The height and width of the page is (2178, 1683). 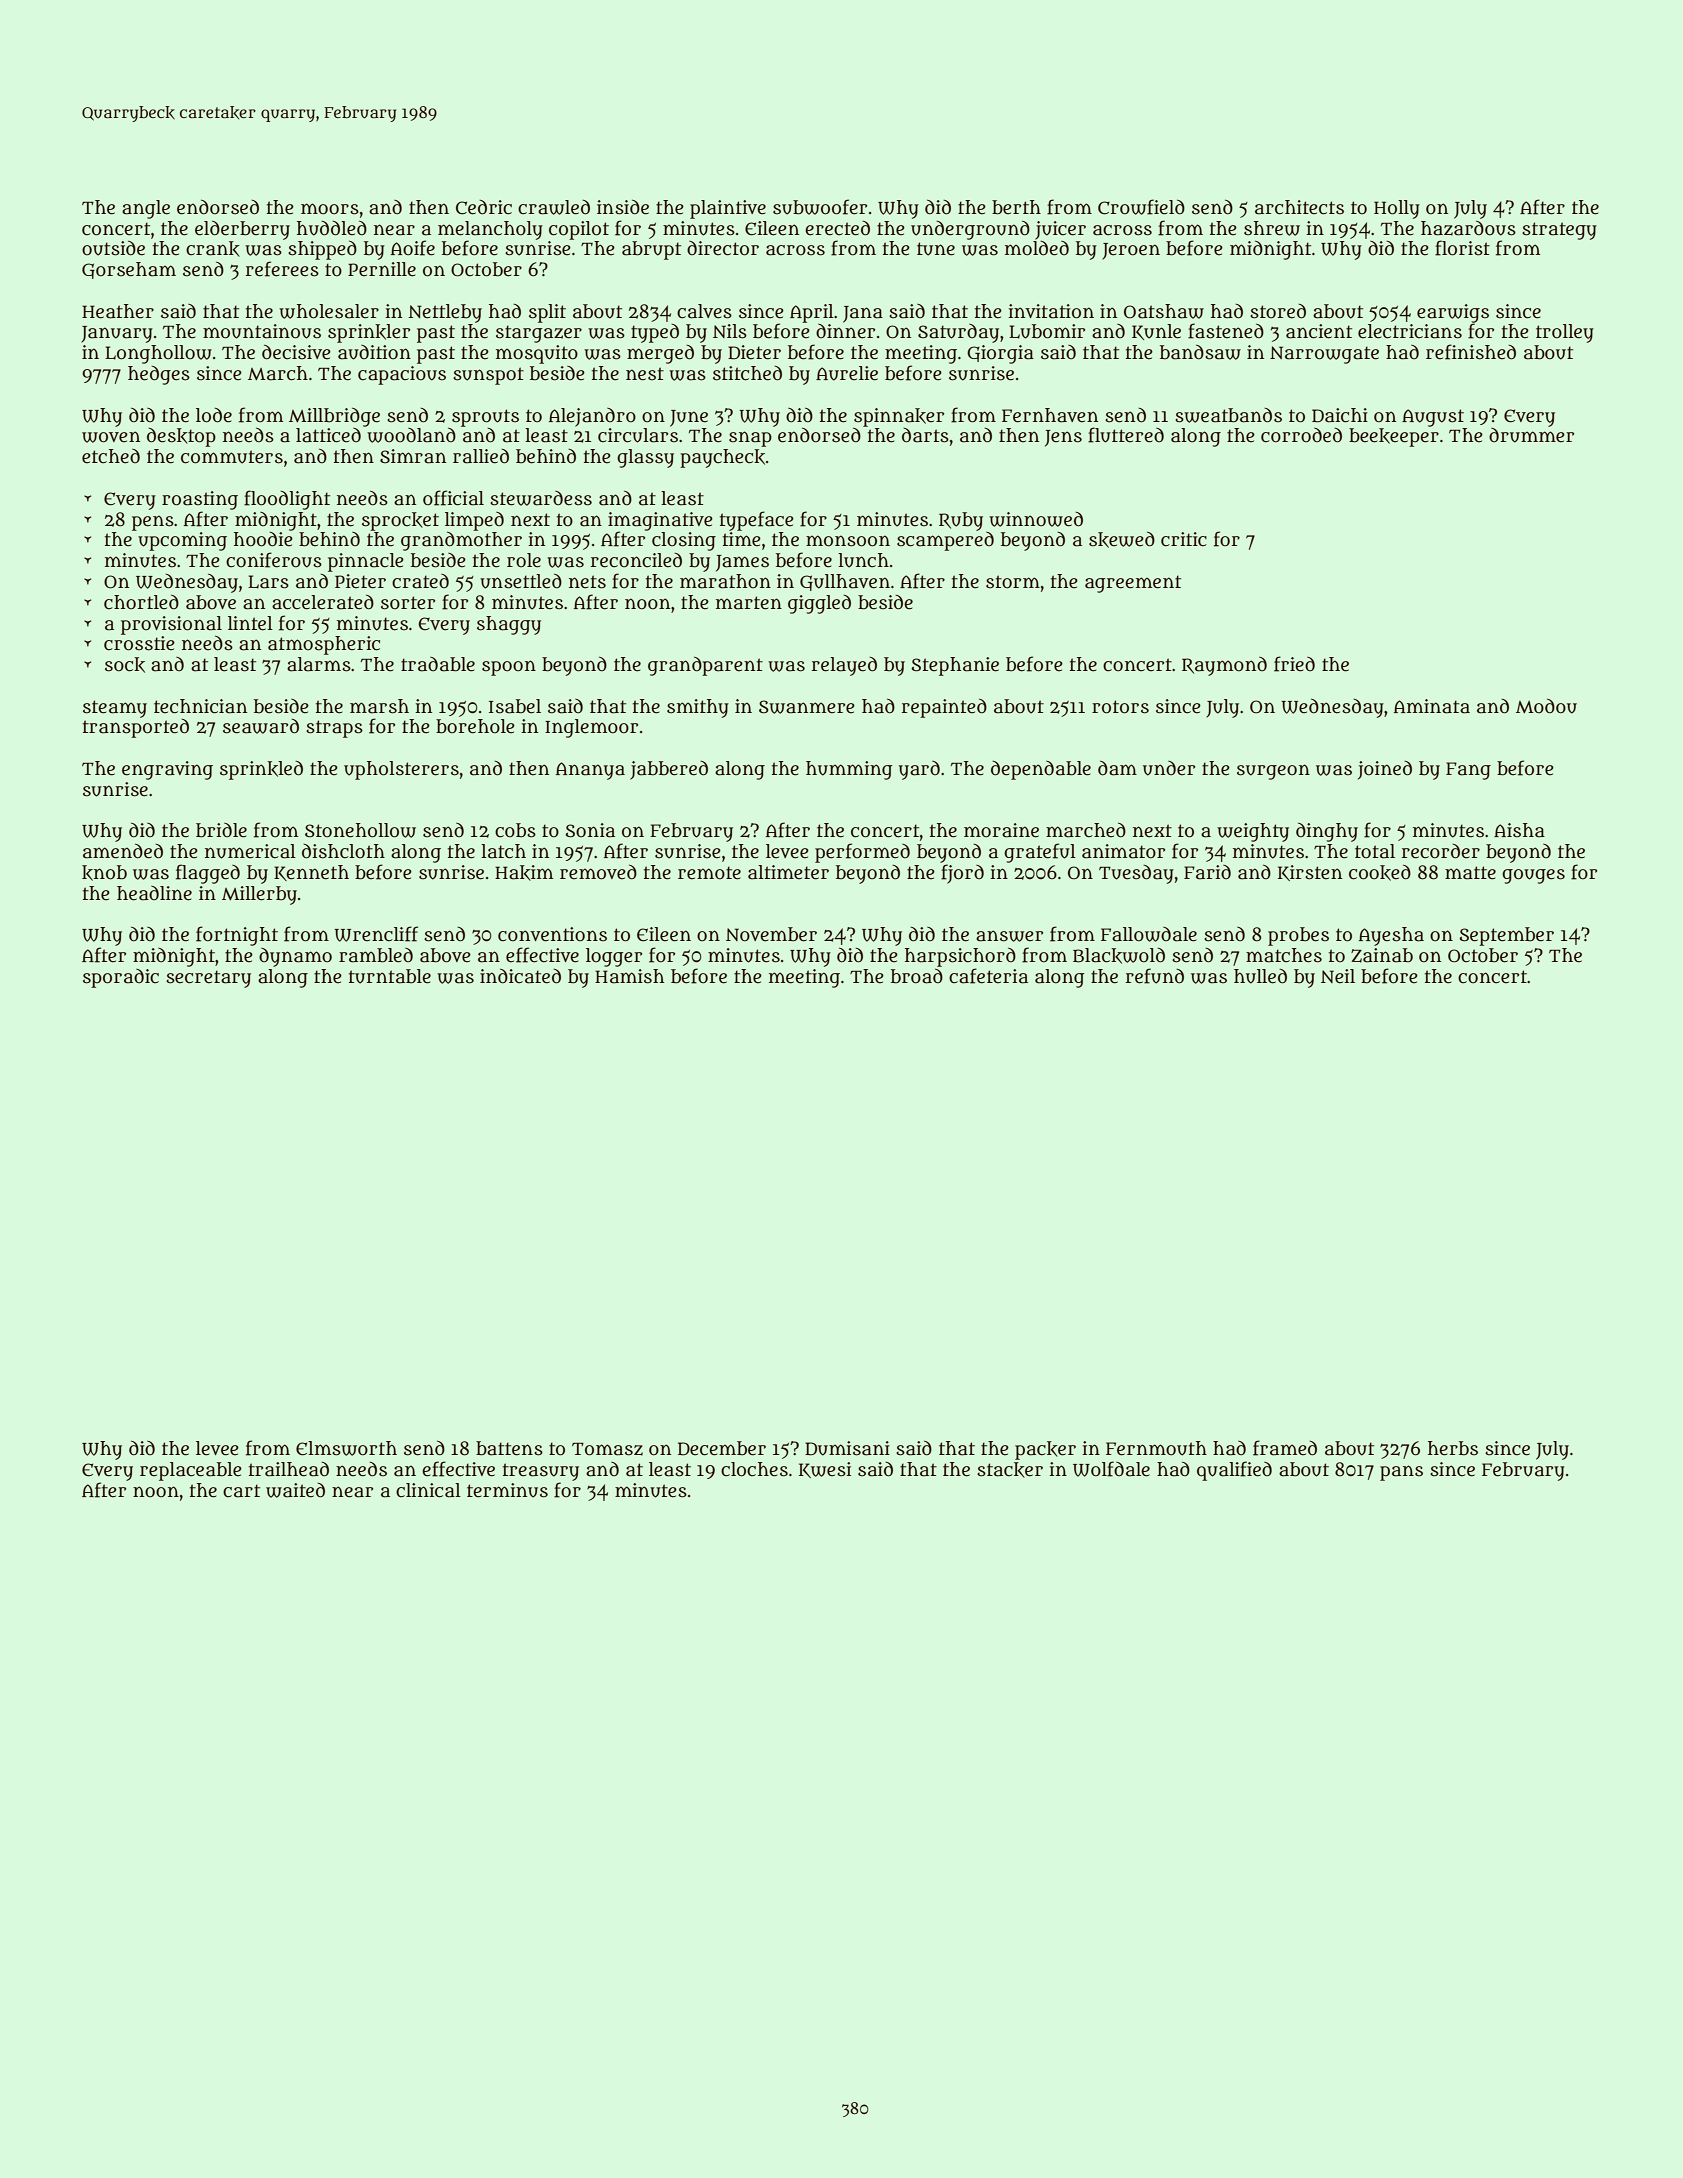 What do you see at coordinates (728, 209) in the page?
I see `plaintive` at bounding box center [728, 209].
